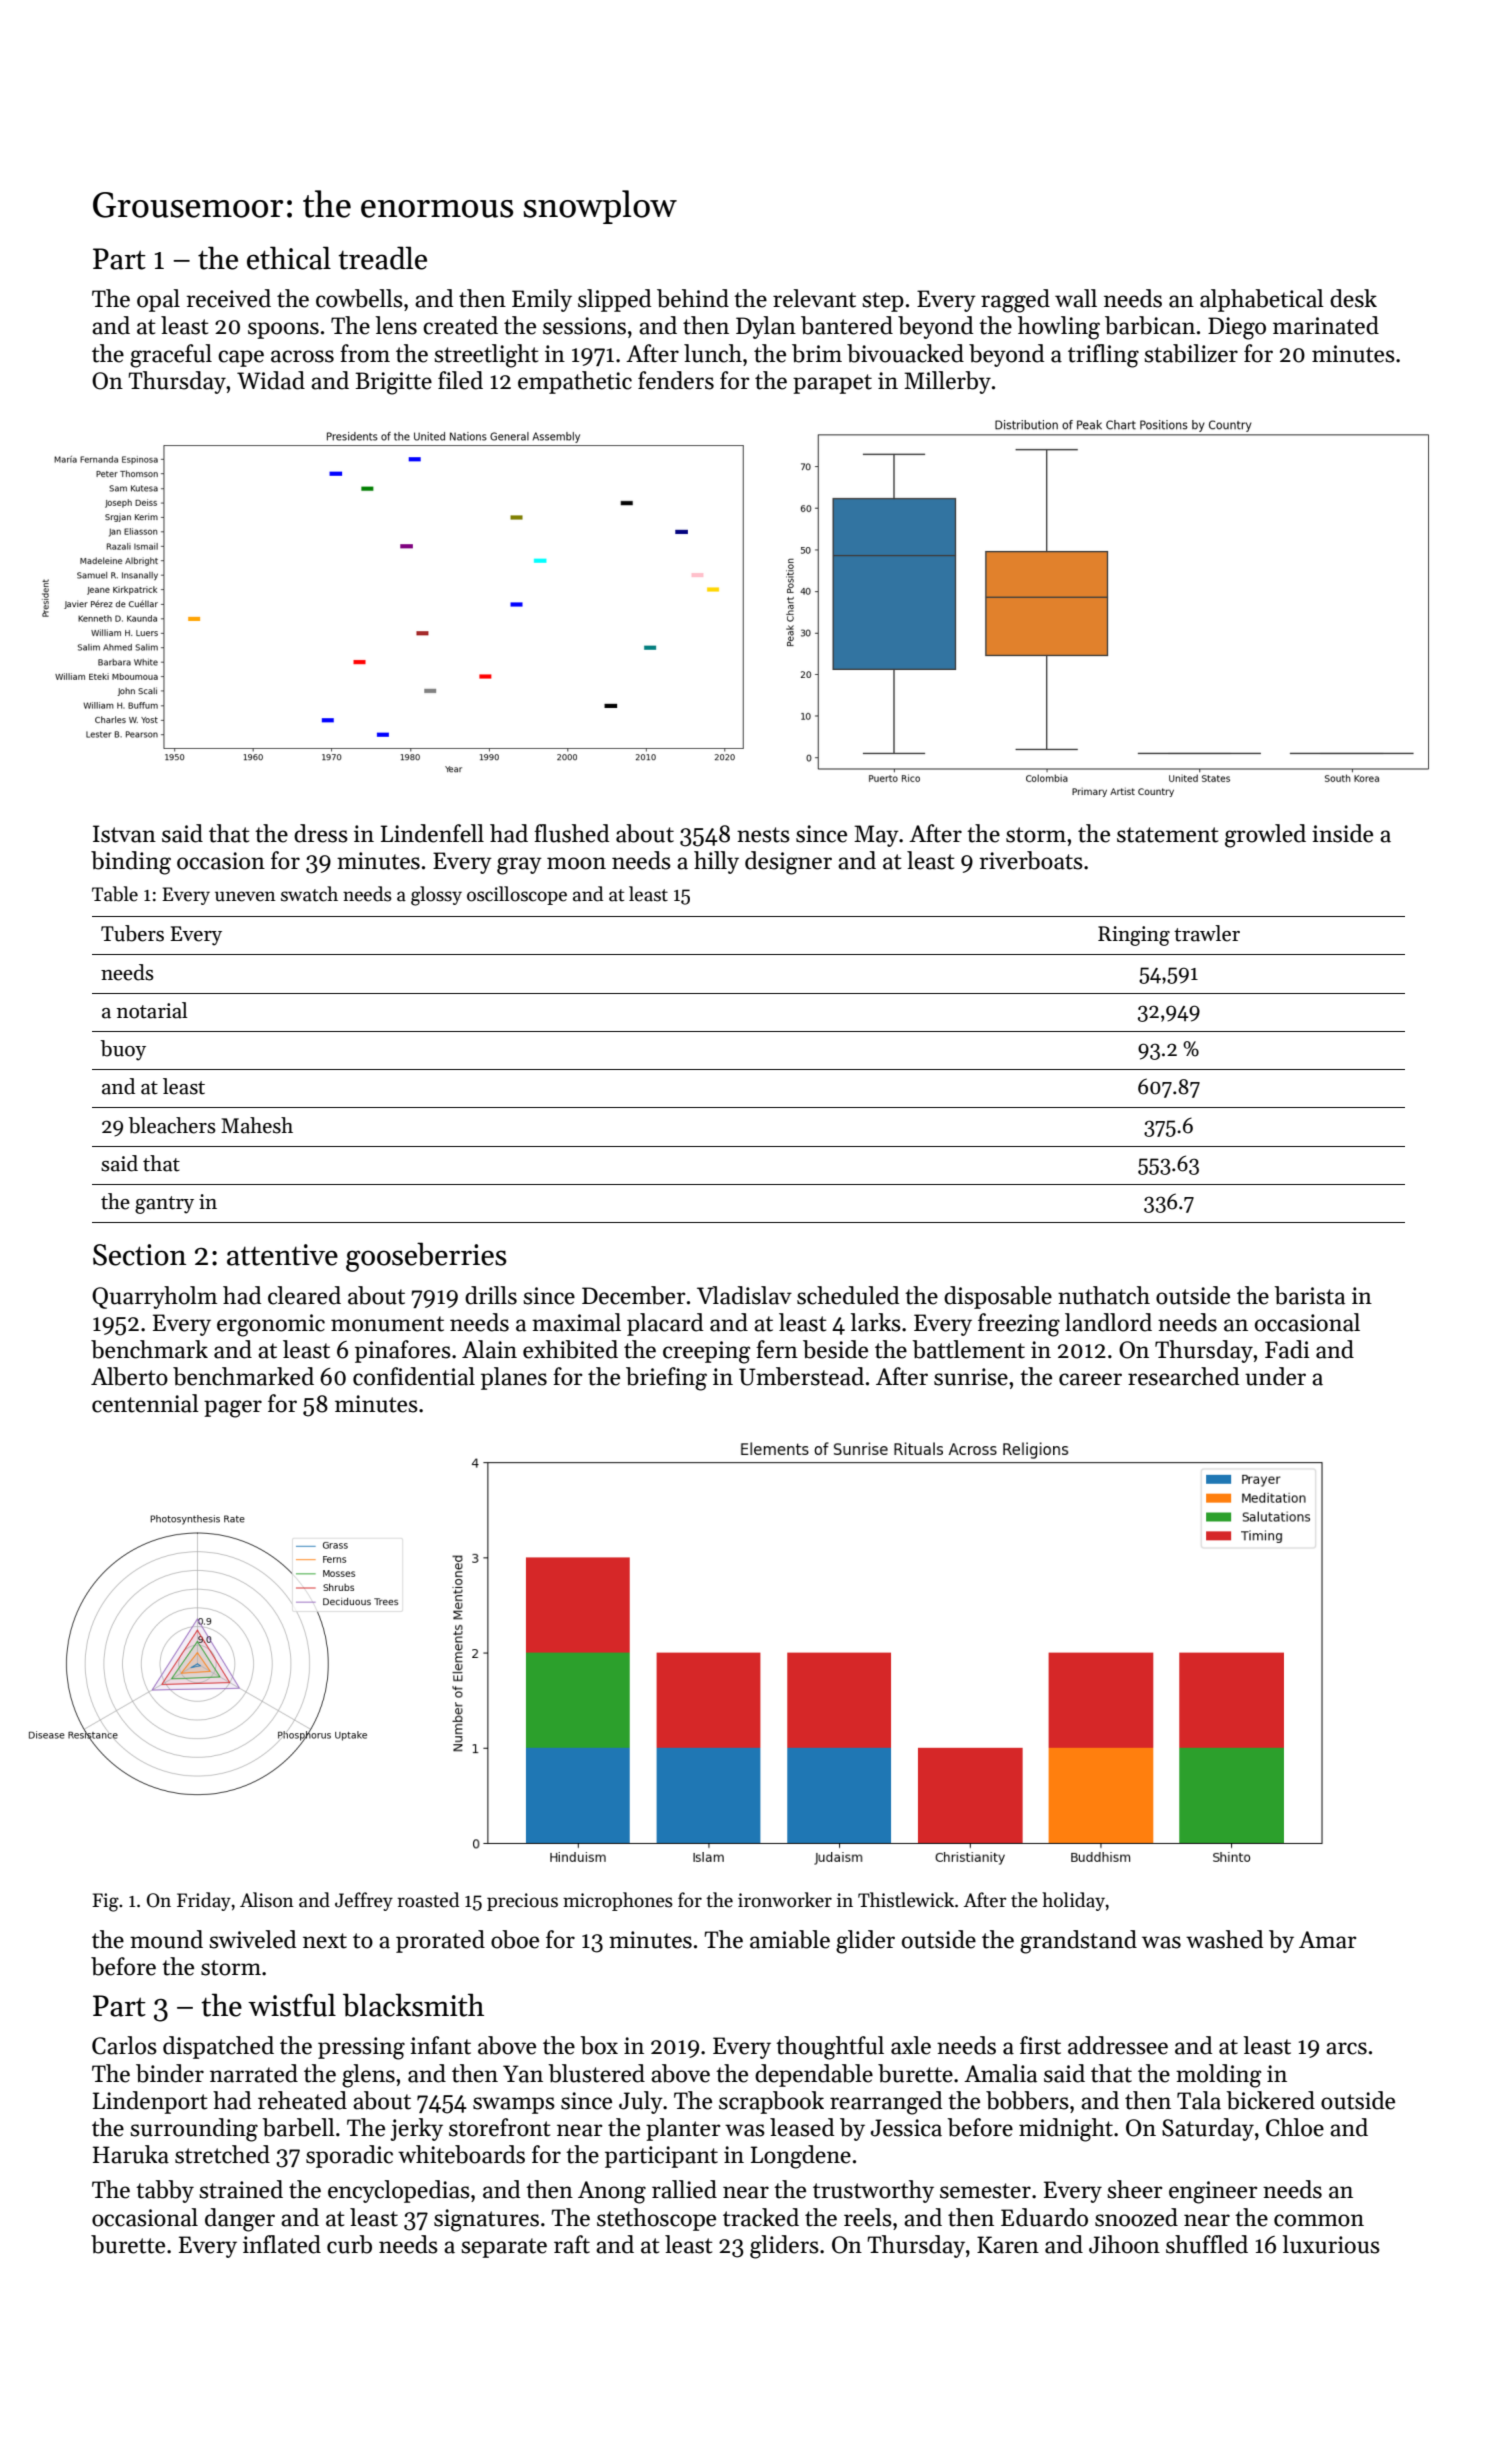  I want to click on treadle, so click(382, 258).
